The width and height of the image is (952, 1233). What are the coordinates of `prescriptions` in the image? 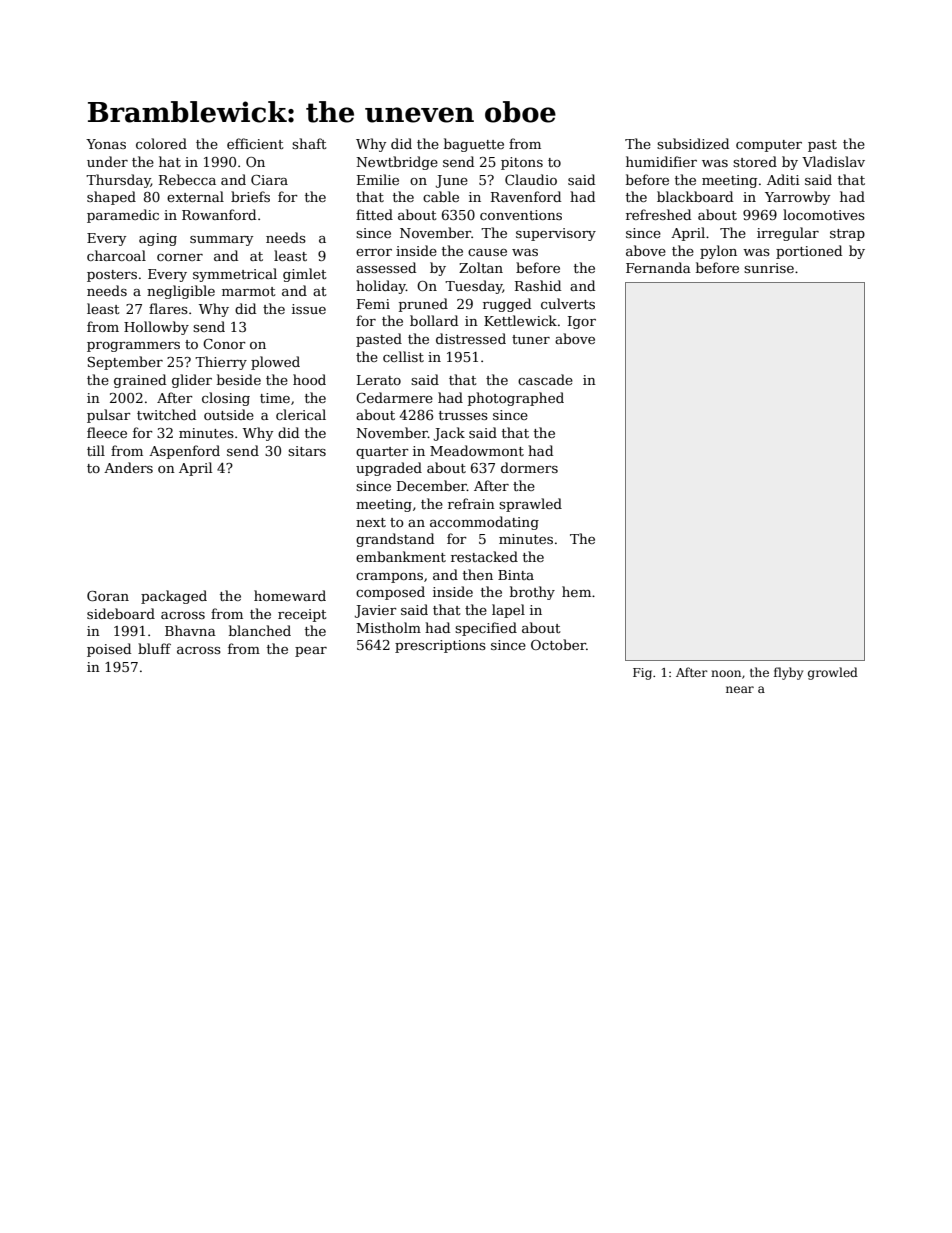 It's located at (440, 646).
